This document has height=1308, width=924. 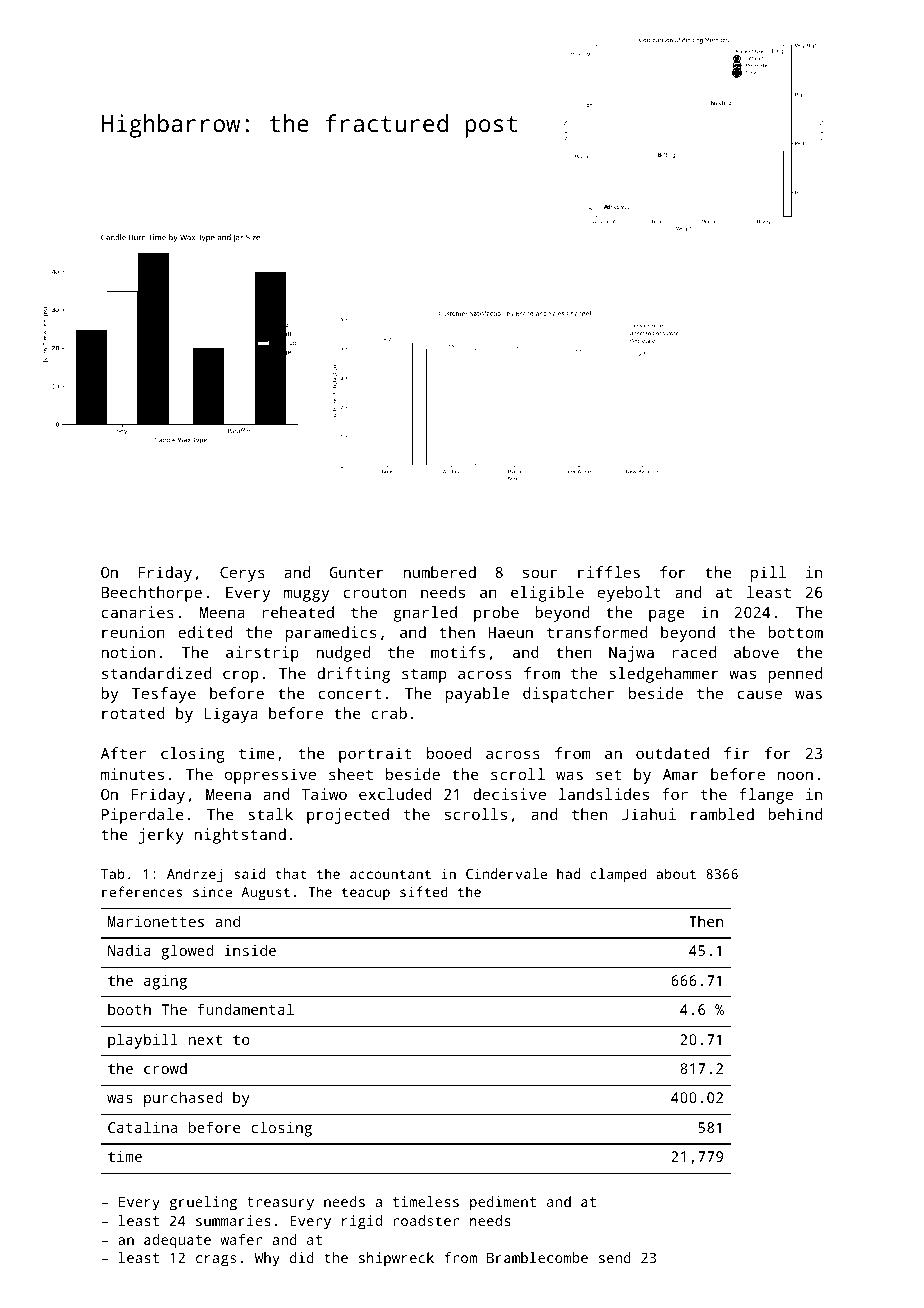 I want to click on crags, so click(x=216, y=1261).
